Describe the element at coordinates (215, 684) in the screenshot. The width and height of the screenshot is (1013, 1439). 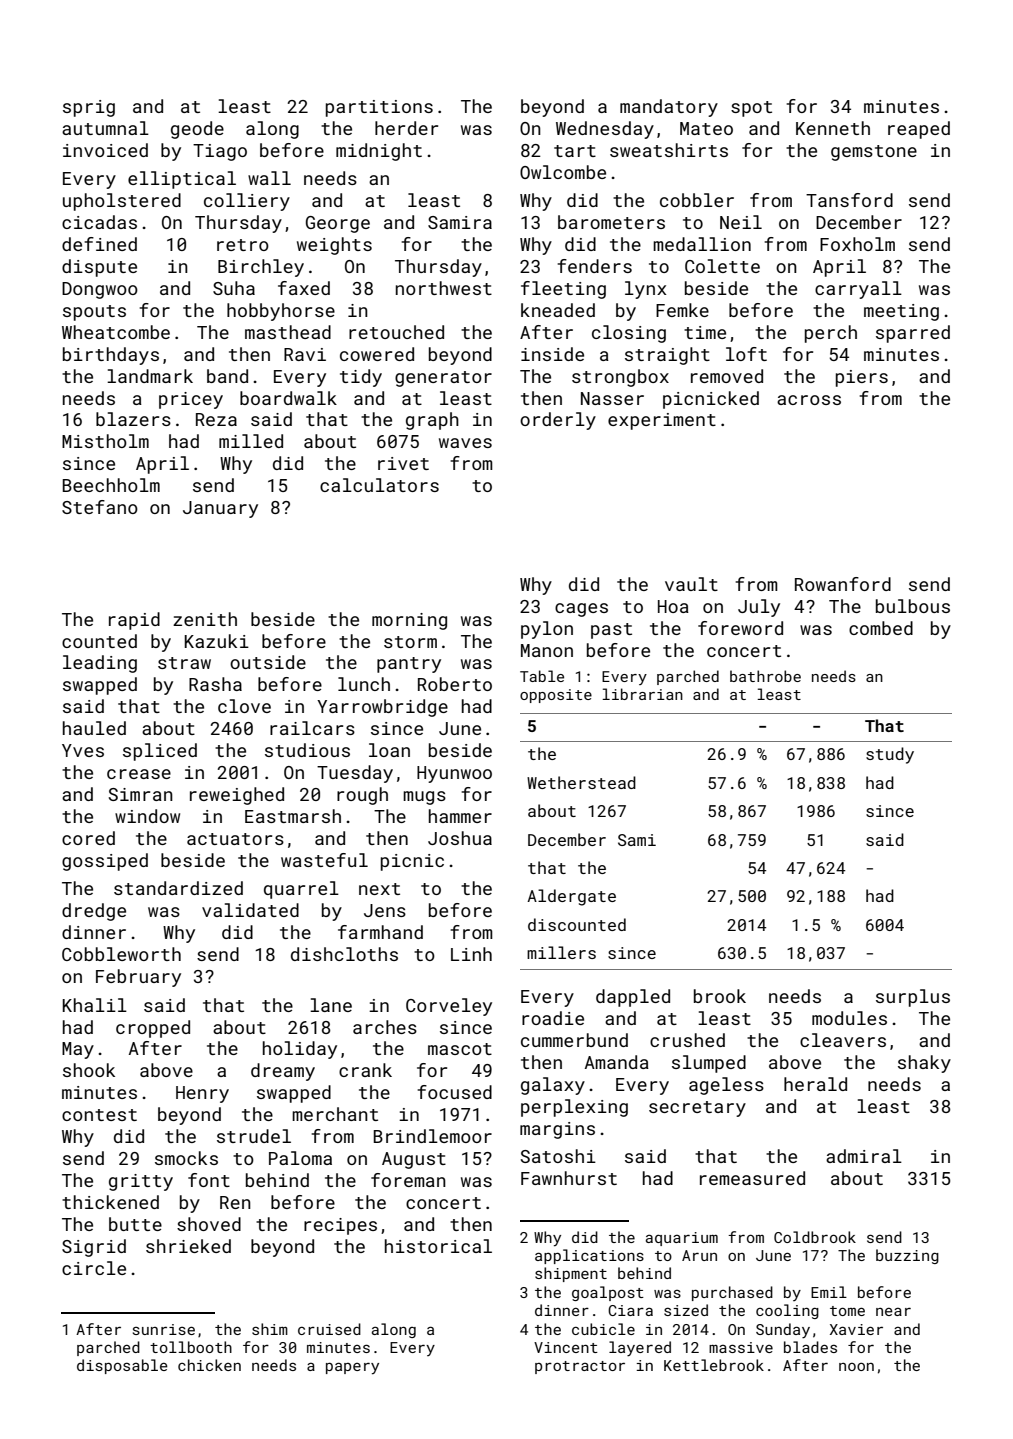
I see `Rasha` at that location.
